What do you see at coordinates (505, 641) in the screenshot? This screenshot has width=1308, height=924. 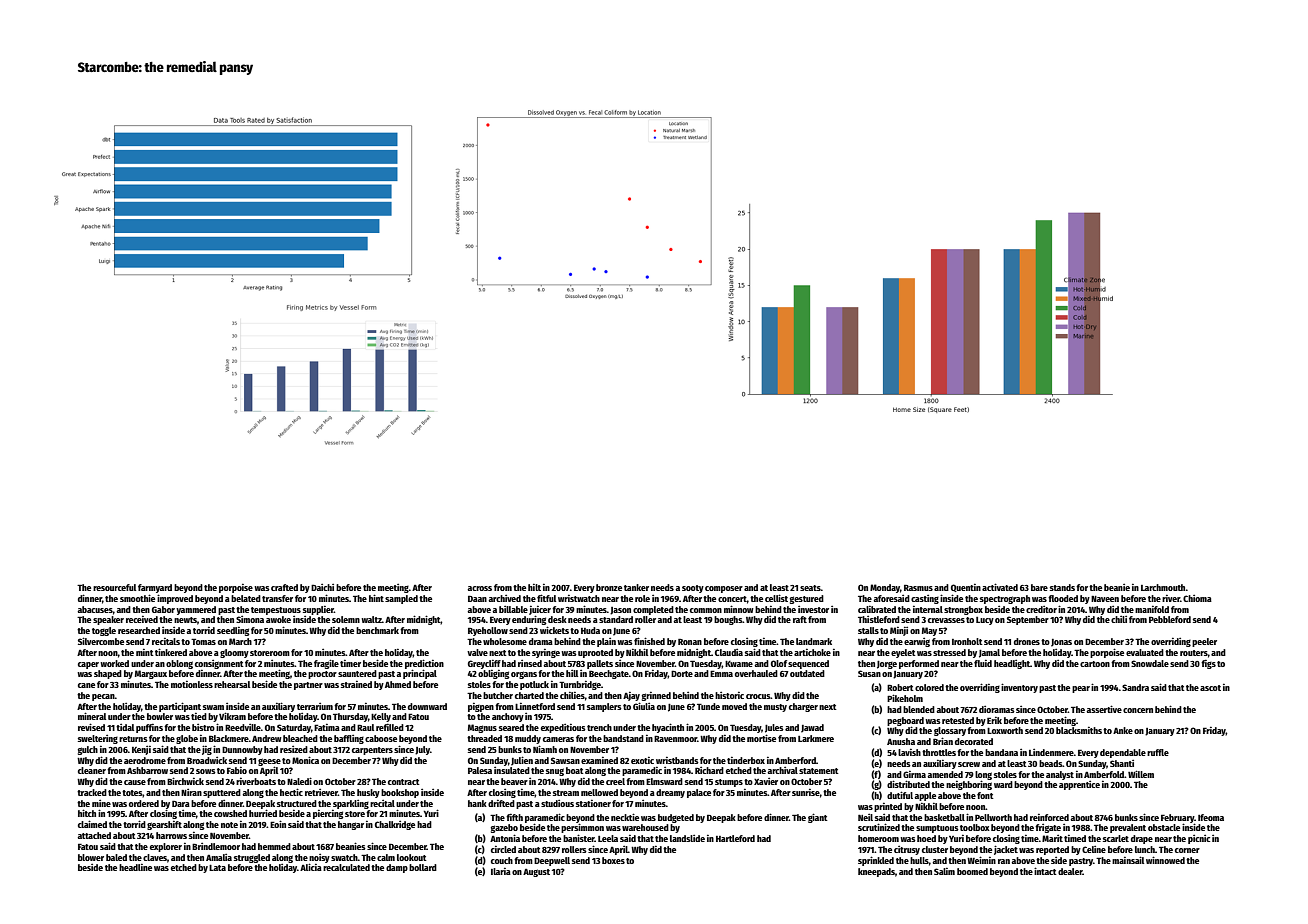 I see `wholesome` at bounding box center [505, 641].
